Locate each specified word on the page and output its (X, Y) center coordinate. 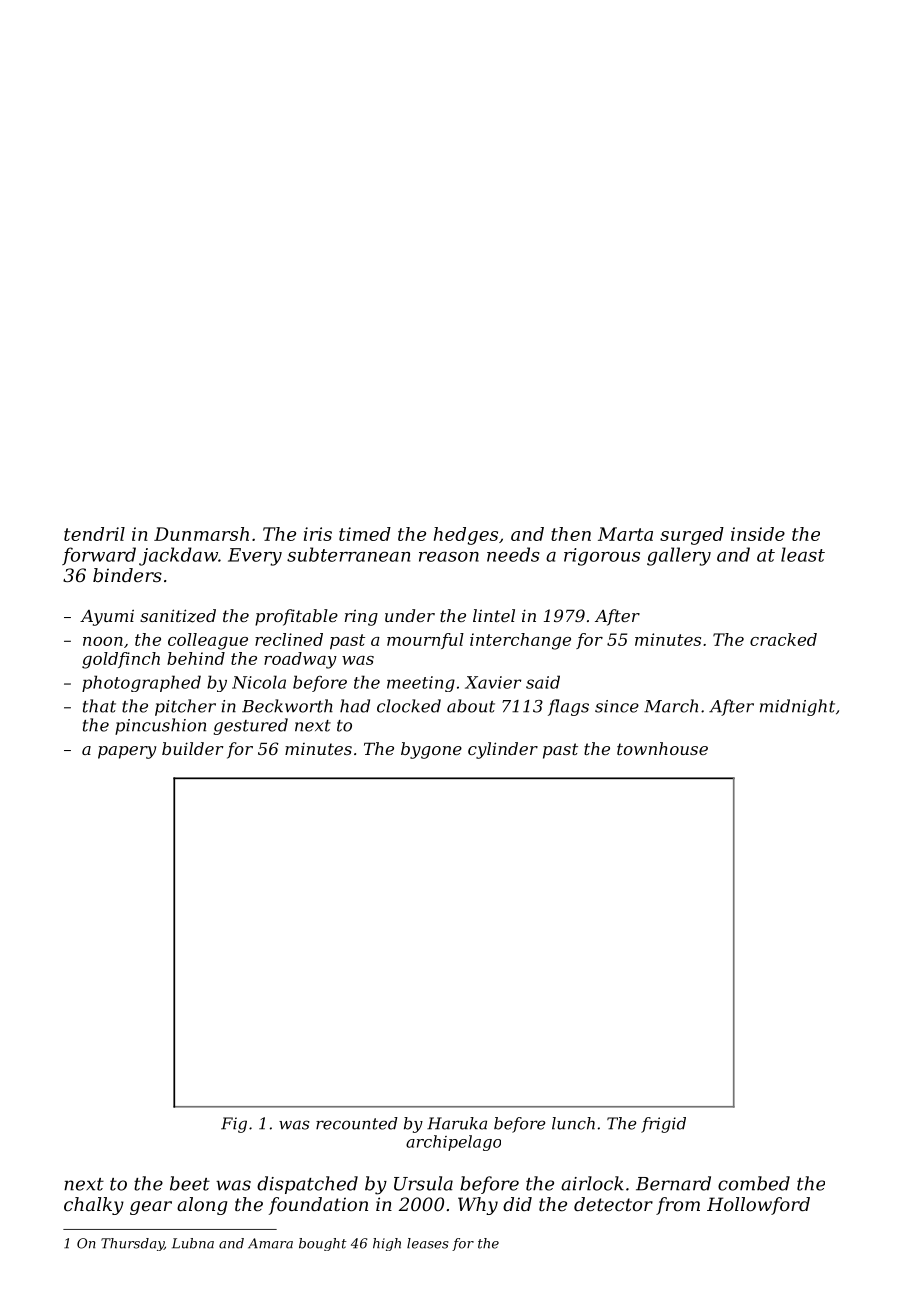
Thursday (132, 1244)
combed (754, 1183)
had (355, 706)
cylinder (503, 750)
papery (127, 752)
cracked (783, 639)
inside (758, 534)
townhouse (662, 748)
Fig (234, 1125)
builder (192, 748)
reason (449, 557)
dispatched (307, 1185)
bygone (431, 750)
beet (190, 1183)
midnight (797, 707)
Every (255, 557)
